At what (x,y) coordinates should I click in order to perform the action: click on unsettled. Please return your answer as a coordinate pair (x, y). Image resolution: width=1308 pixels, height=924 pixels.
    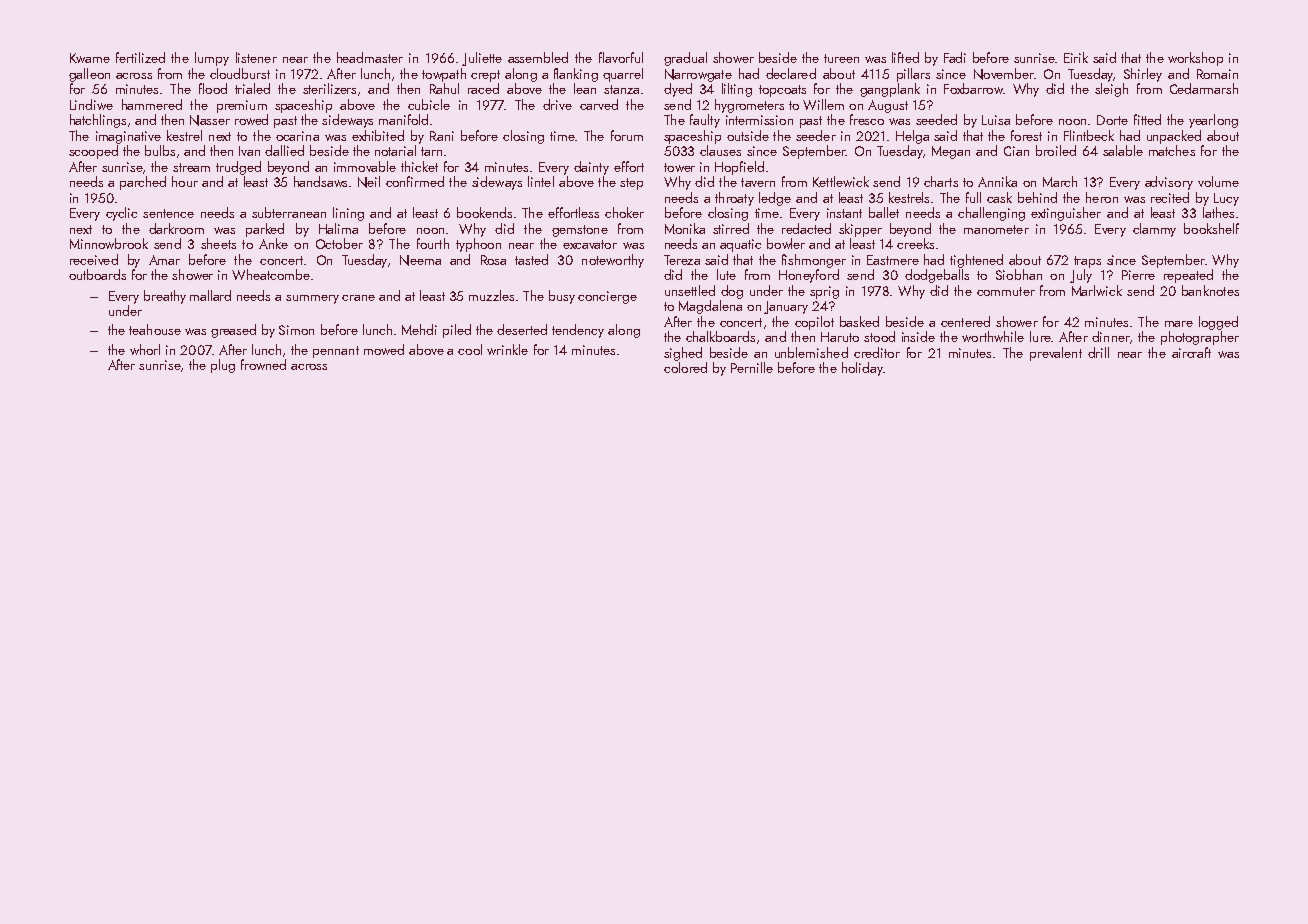
    Looking at the image, I should click on (690, 290).
